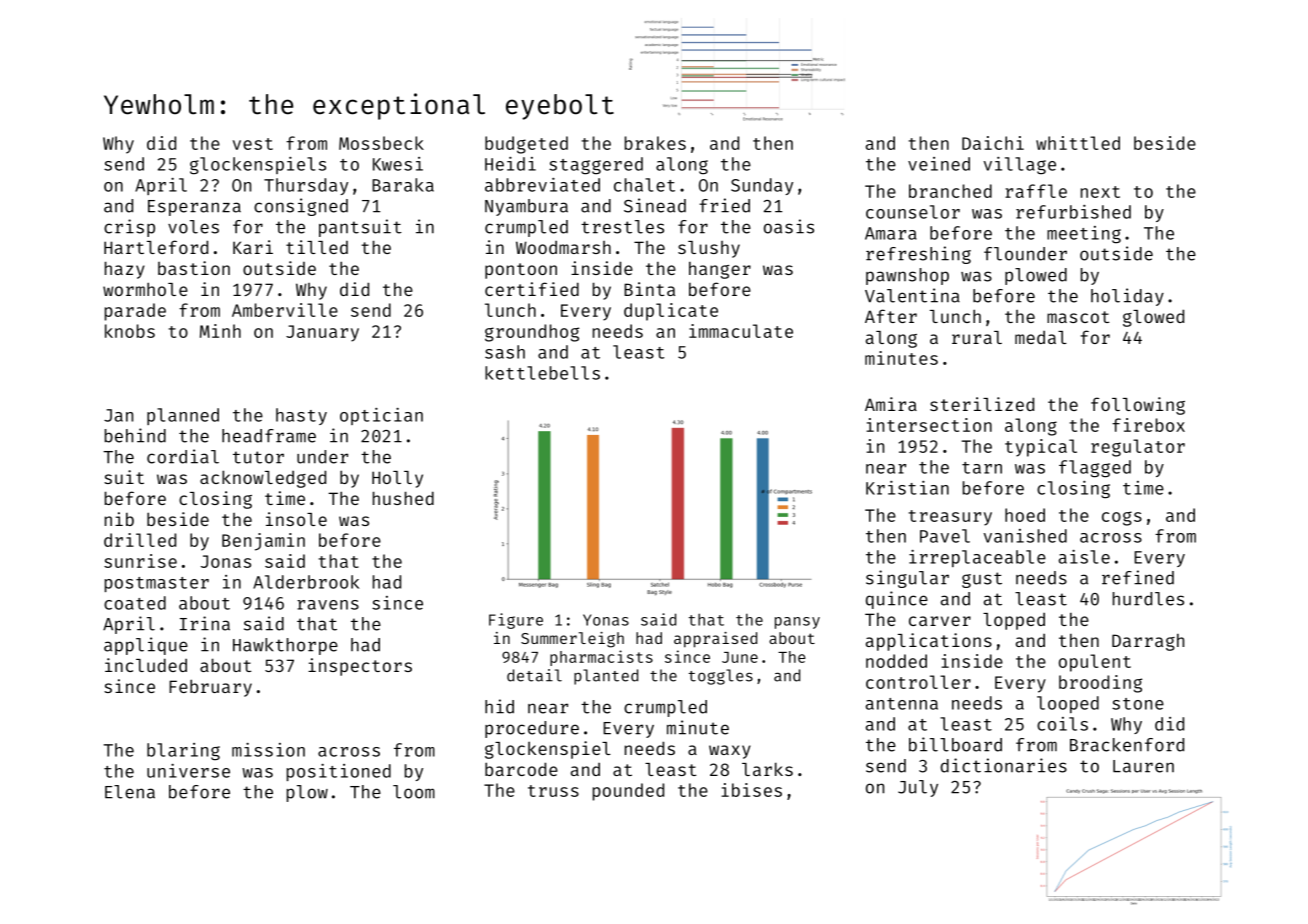 Image resolution: width=1308 pixels, height=924 pixels. I want to click on acknowledged, so click(263, 479).
